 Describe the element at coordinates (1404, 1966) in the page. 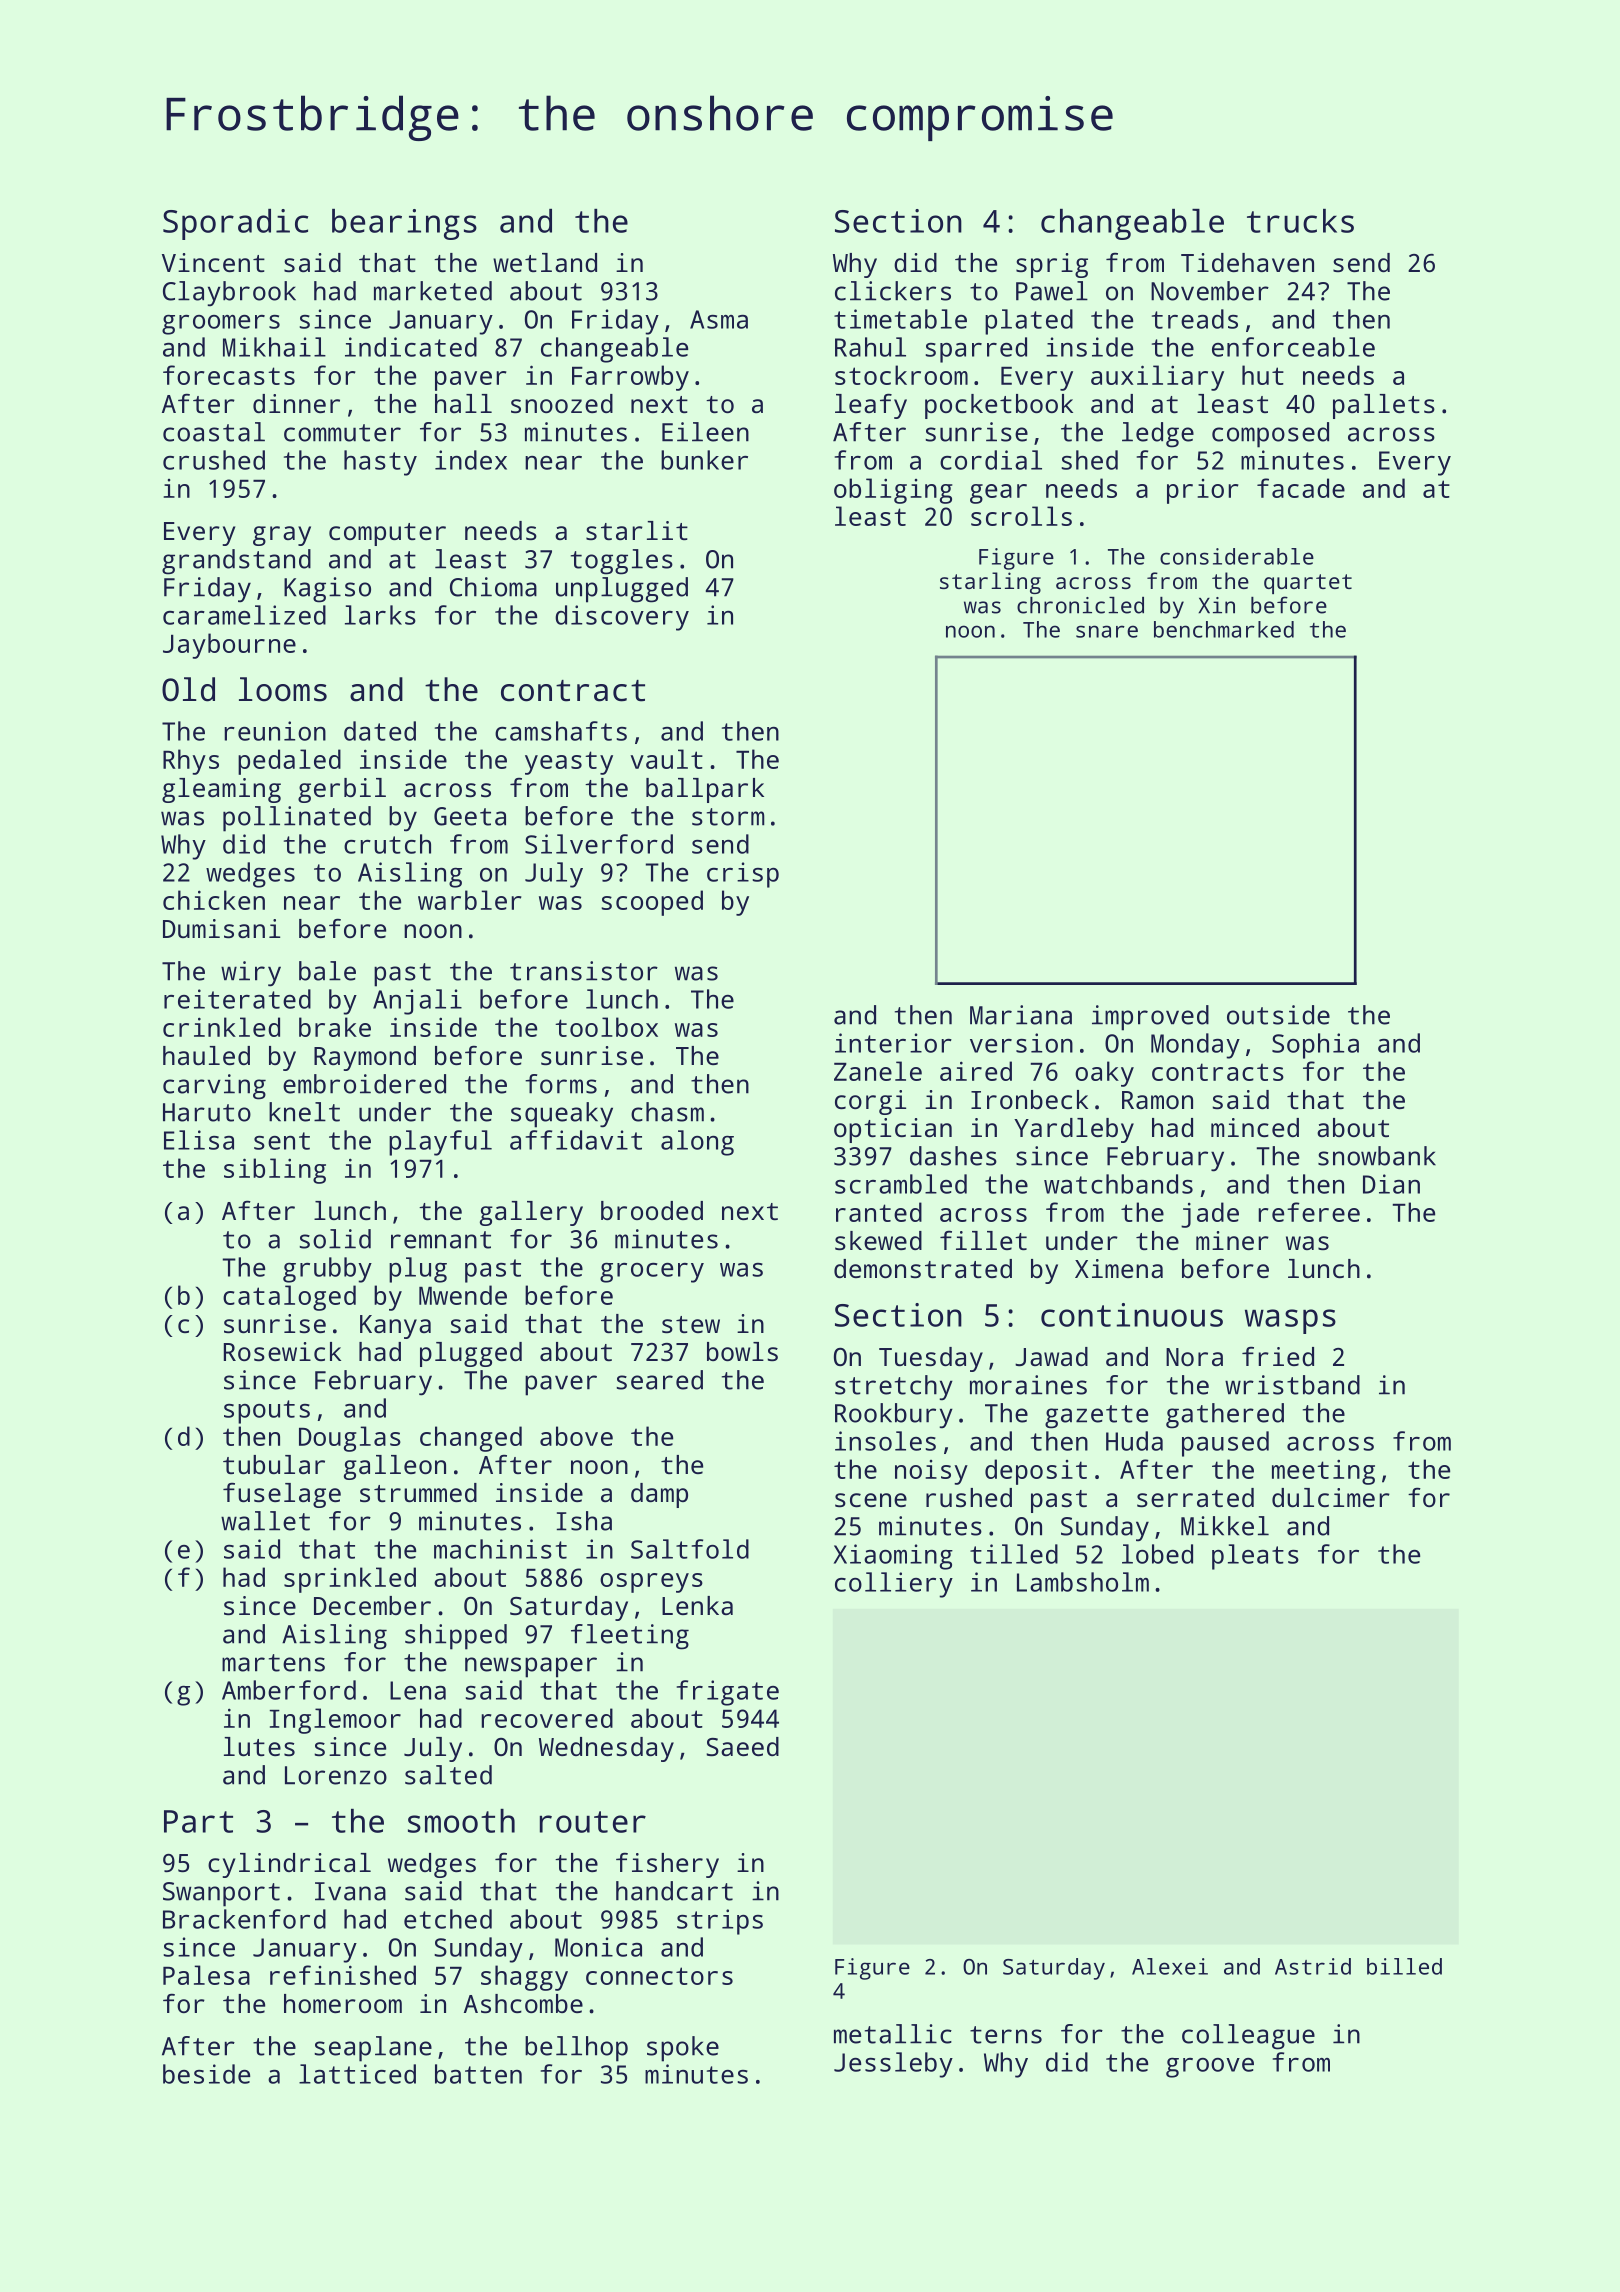

I see `billed` at that location.
